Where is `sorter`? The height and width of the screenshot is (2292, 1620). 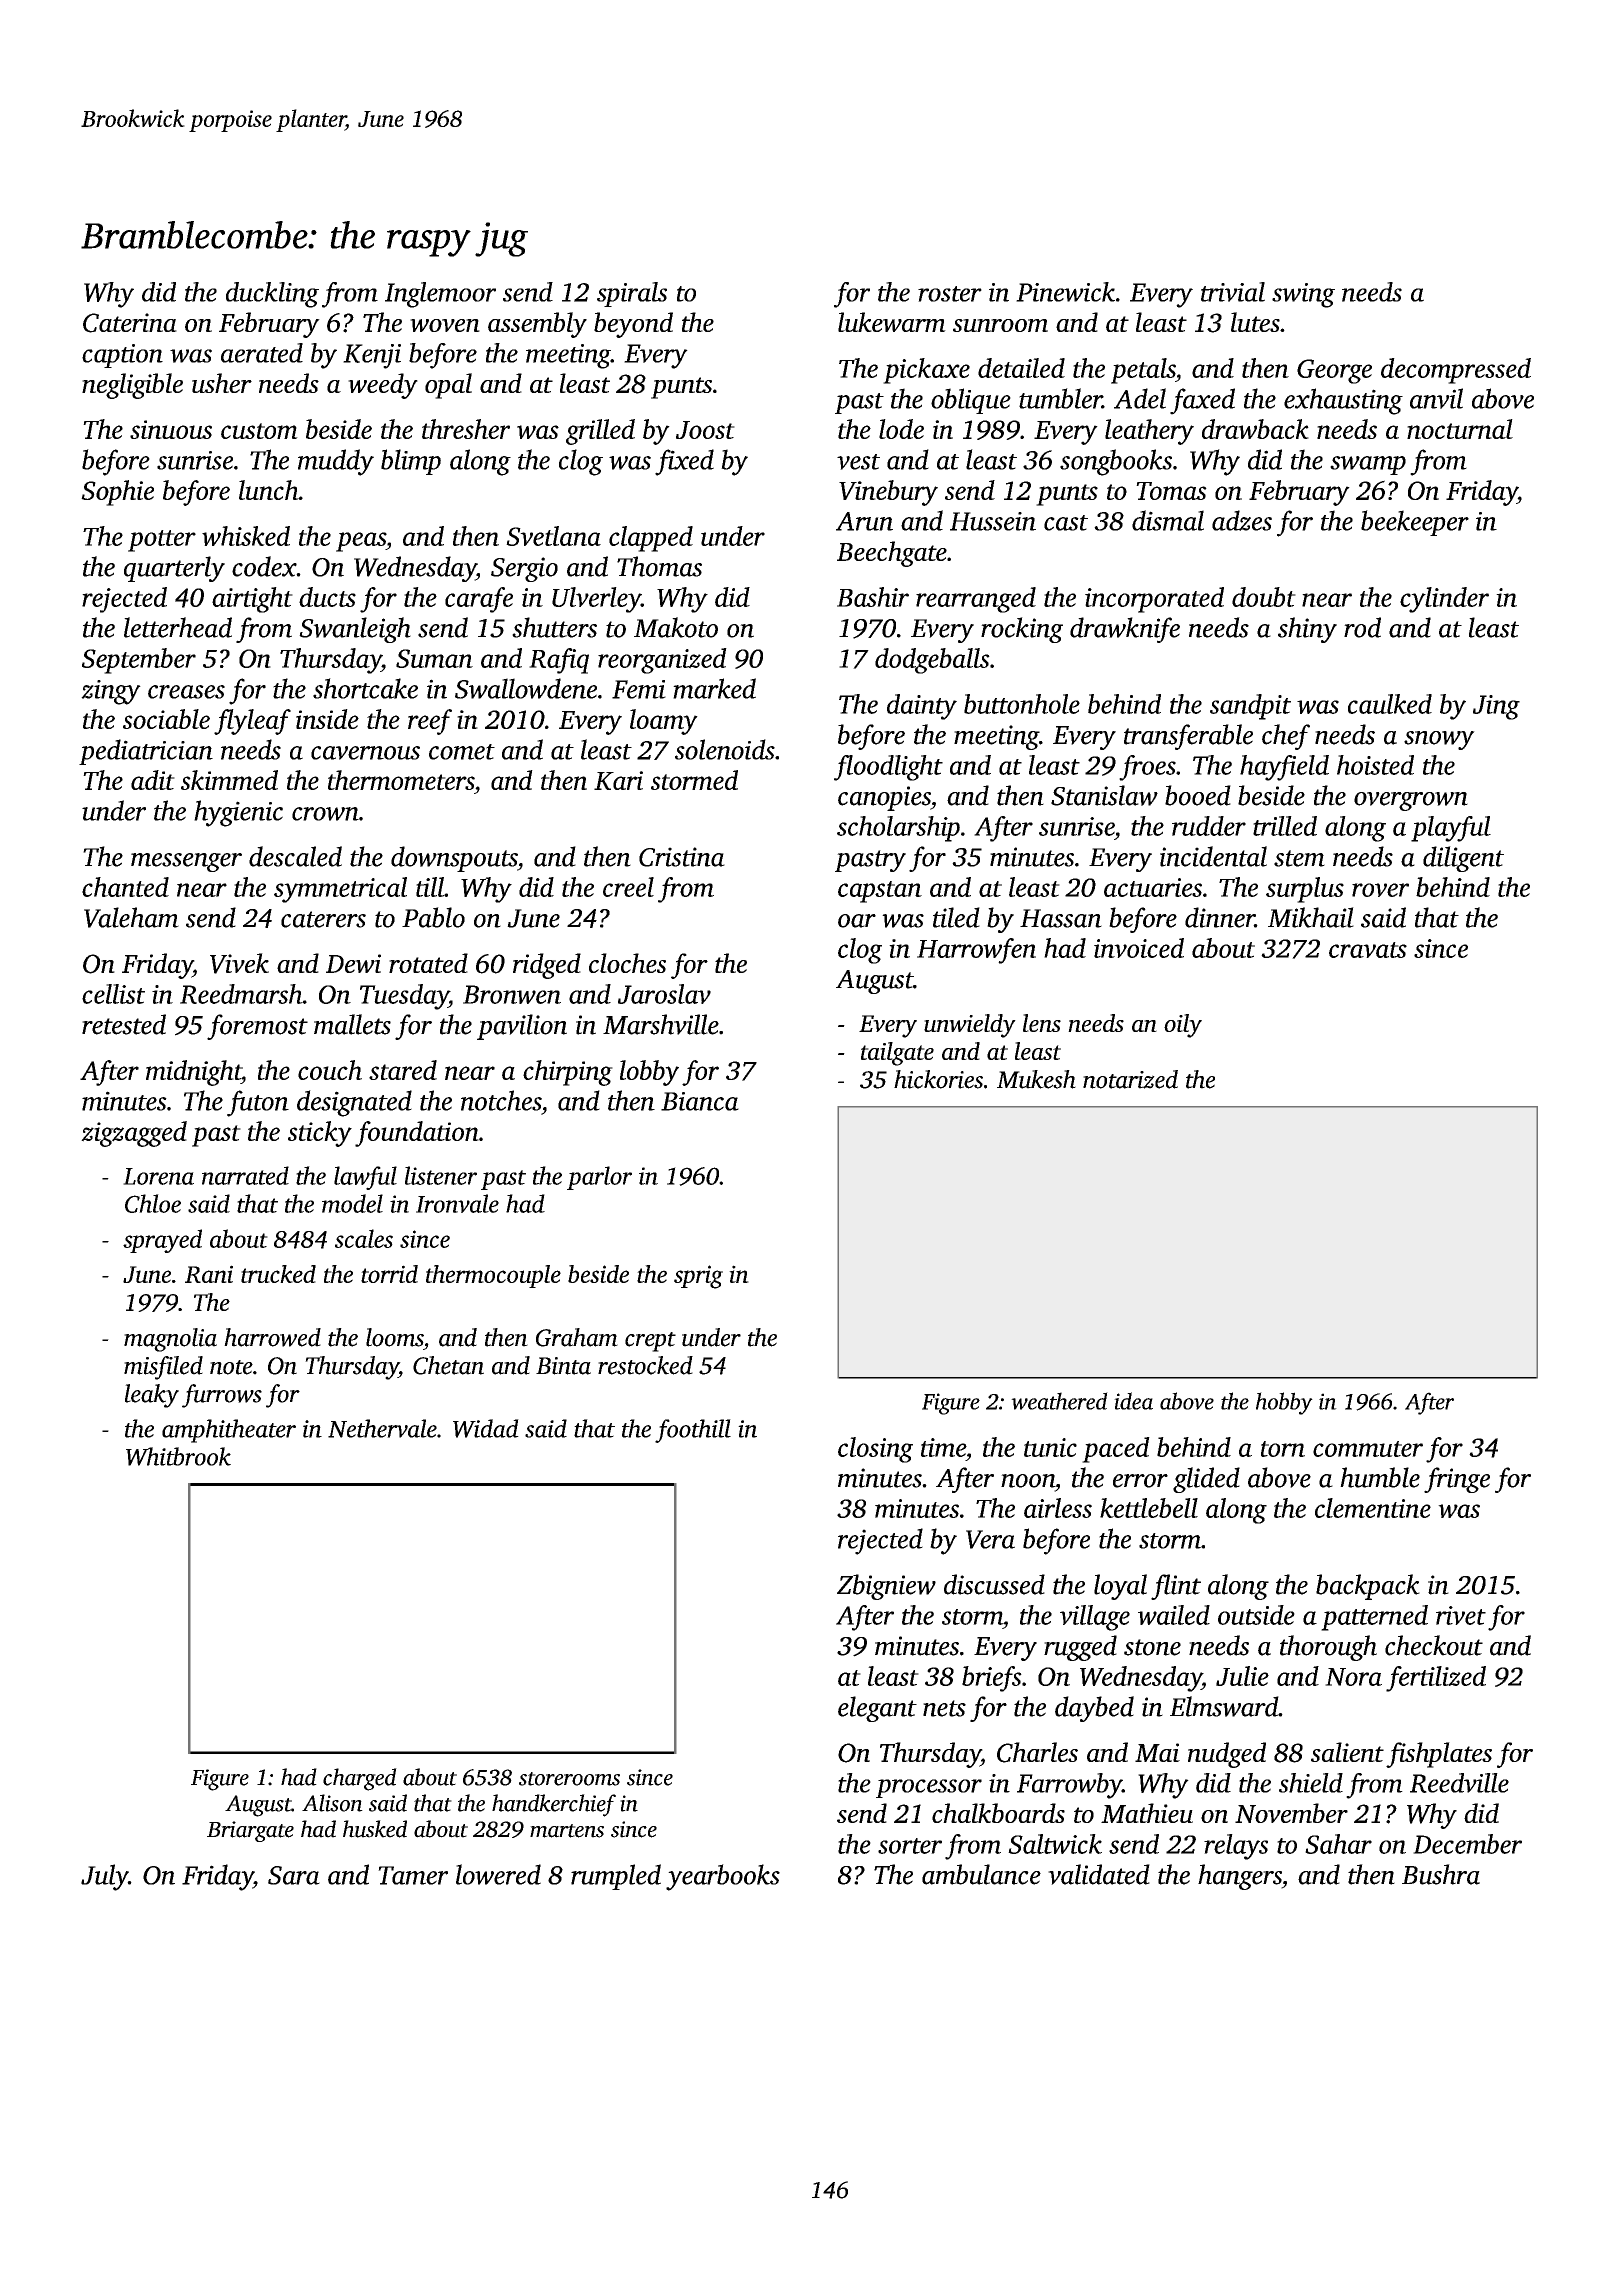
sorter is located at coordinates (910, 1846).
